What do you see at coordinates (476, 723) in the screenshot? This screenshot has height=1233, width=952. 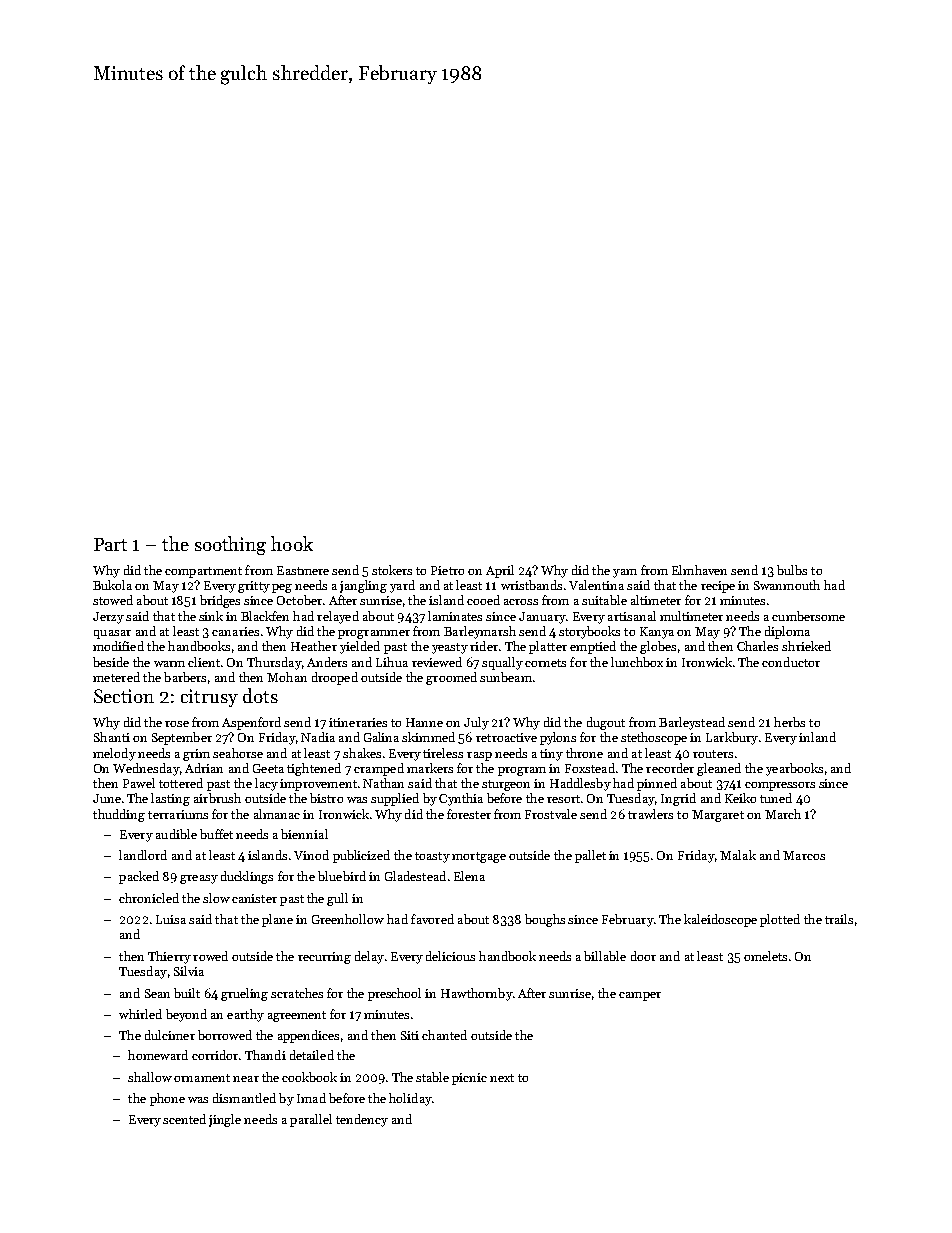 I see `July` at bounding box center [476, 723].
